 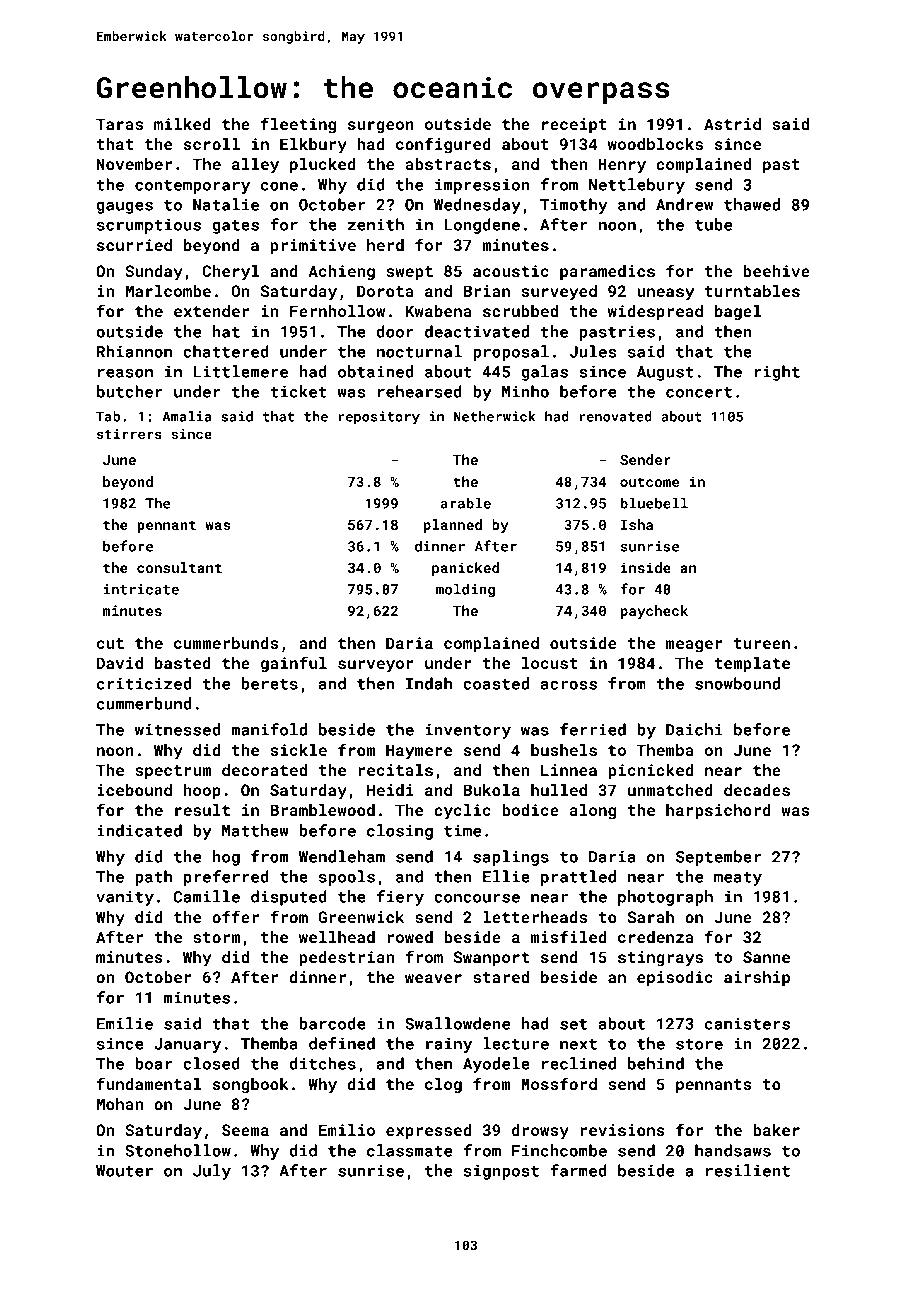 What do you see at coordinates (732, 124) in the page?
I see `Astrid` at bounding box center [732, 124].
